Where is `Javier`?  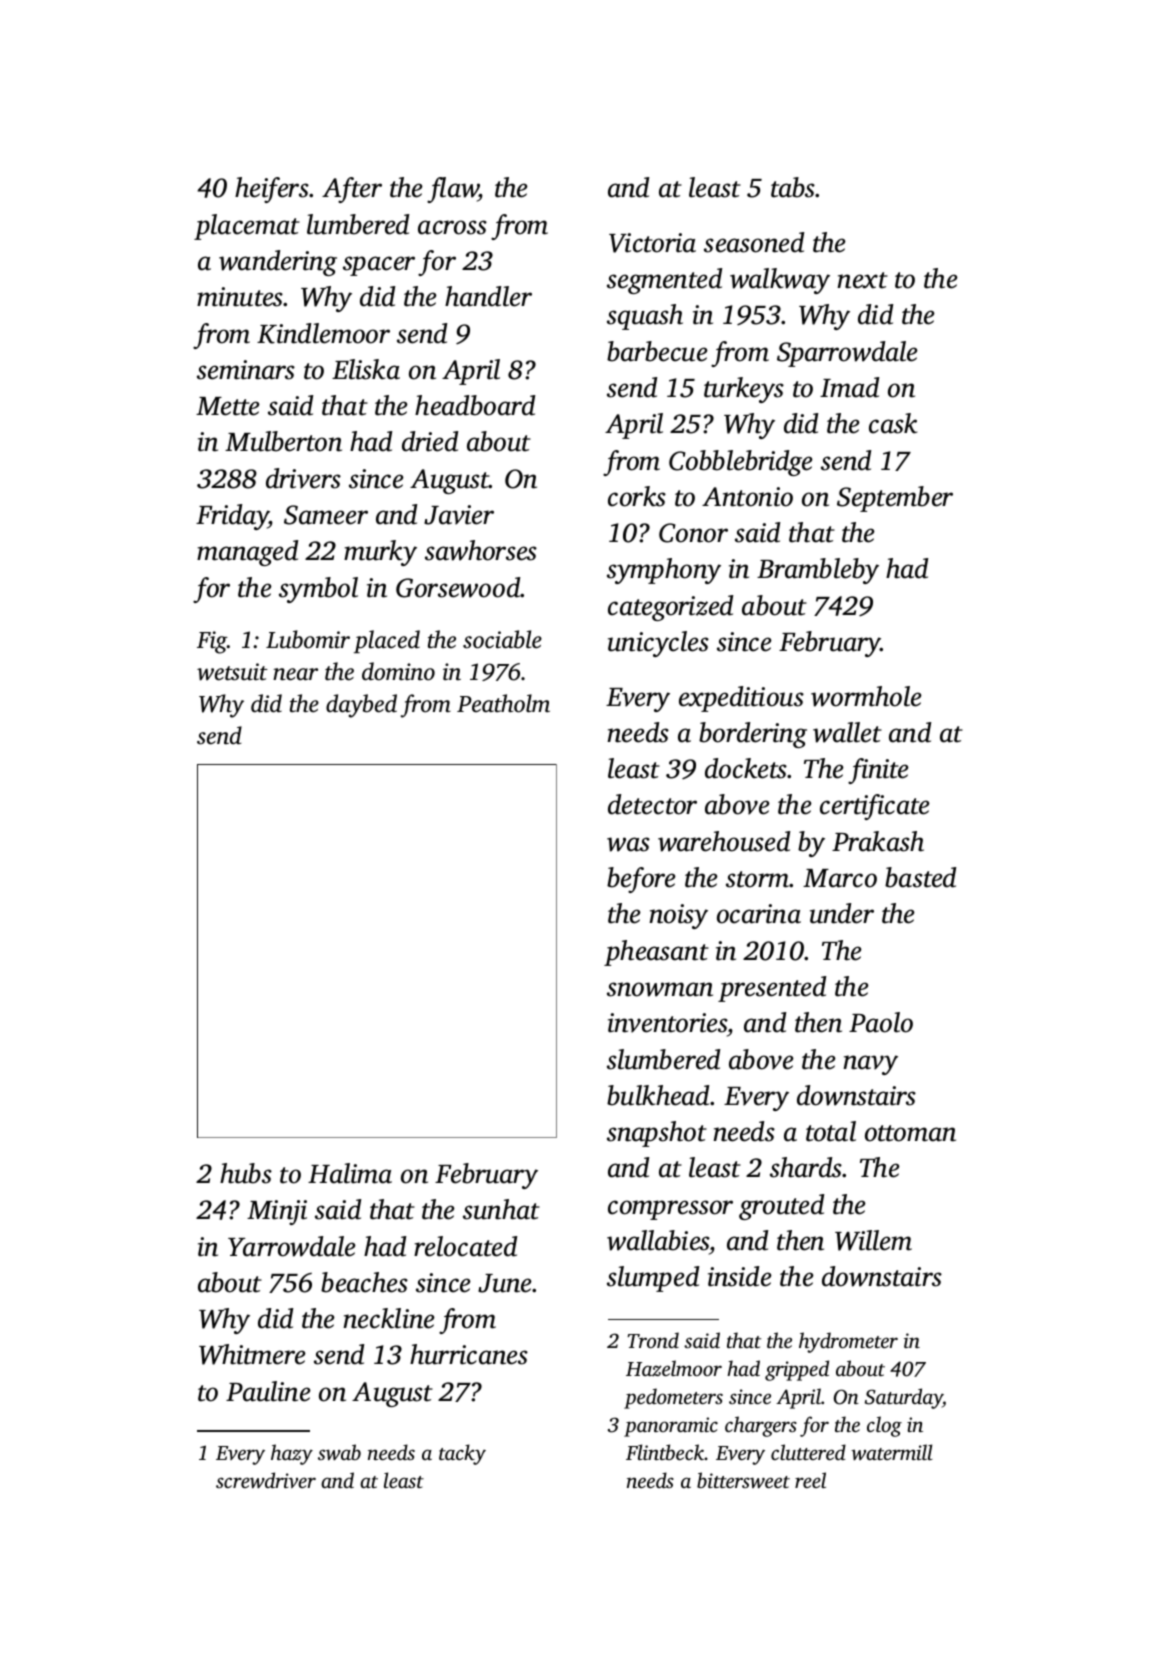 Javier is located at coordinates (459, 515).
